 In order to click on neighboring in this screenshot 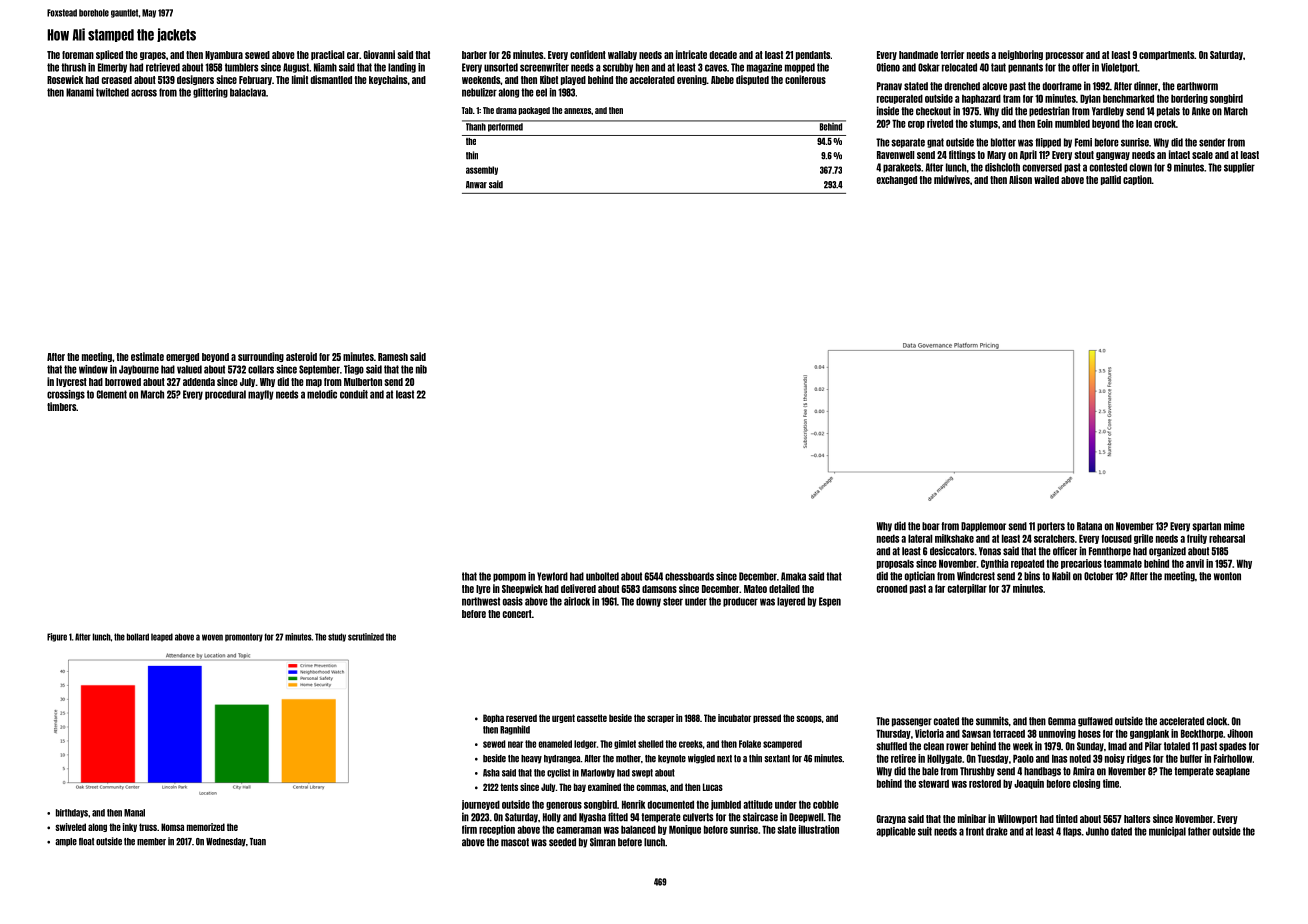, I will do `click(1020, 55)`.
